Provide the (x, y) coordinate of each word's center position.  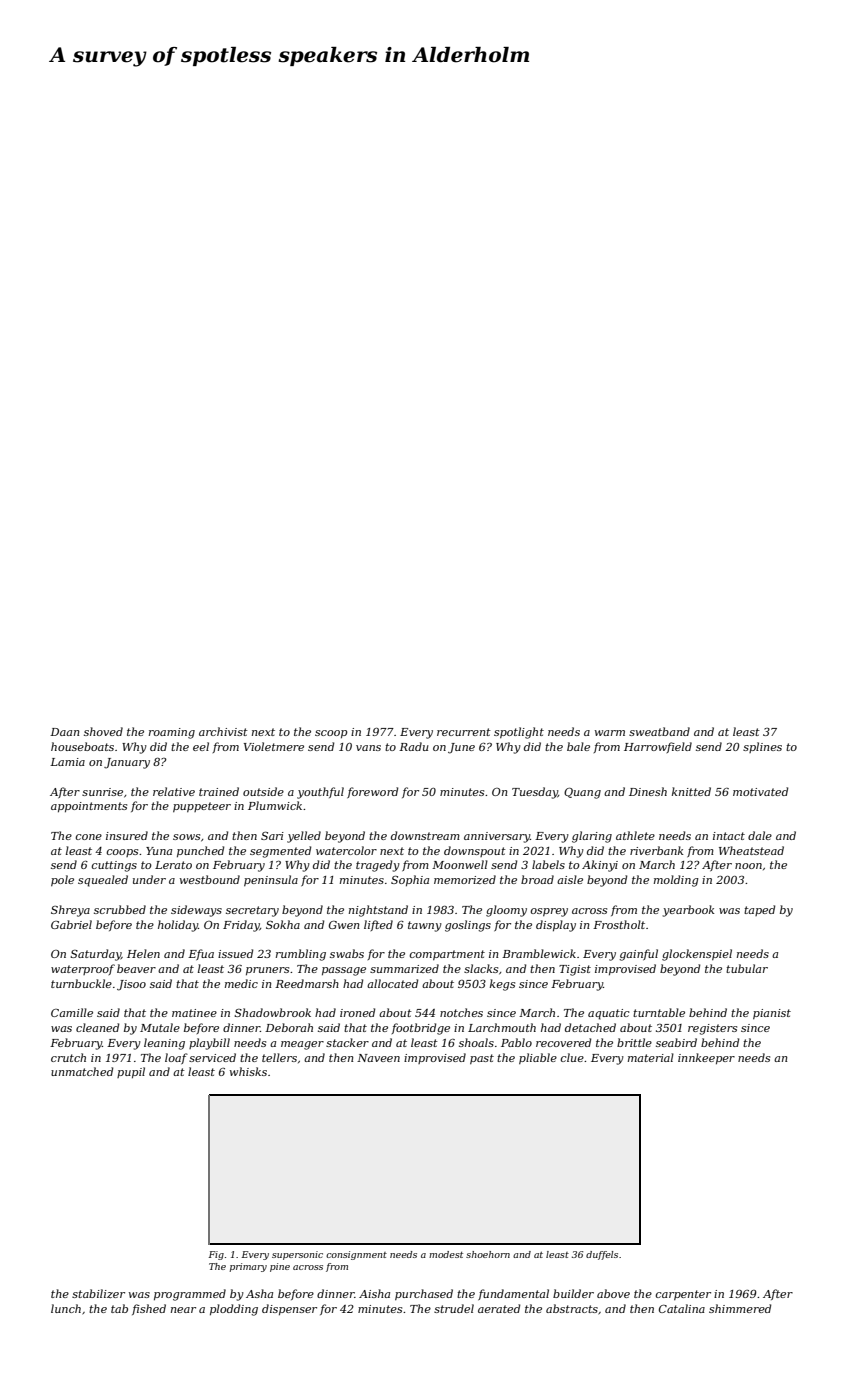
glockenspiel (697, 955)
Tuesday (535, 793)
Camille (72, 1012)
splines (762, 747)
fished (149, 1309)
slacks (481, 968)
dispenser (289, 1309)
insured (127, 835)
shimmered (740, 1308)
